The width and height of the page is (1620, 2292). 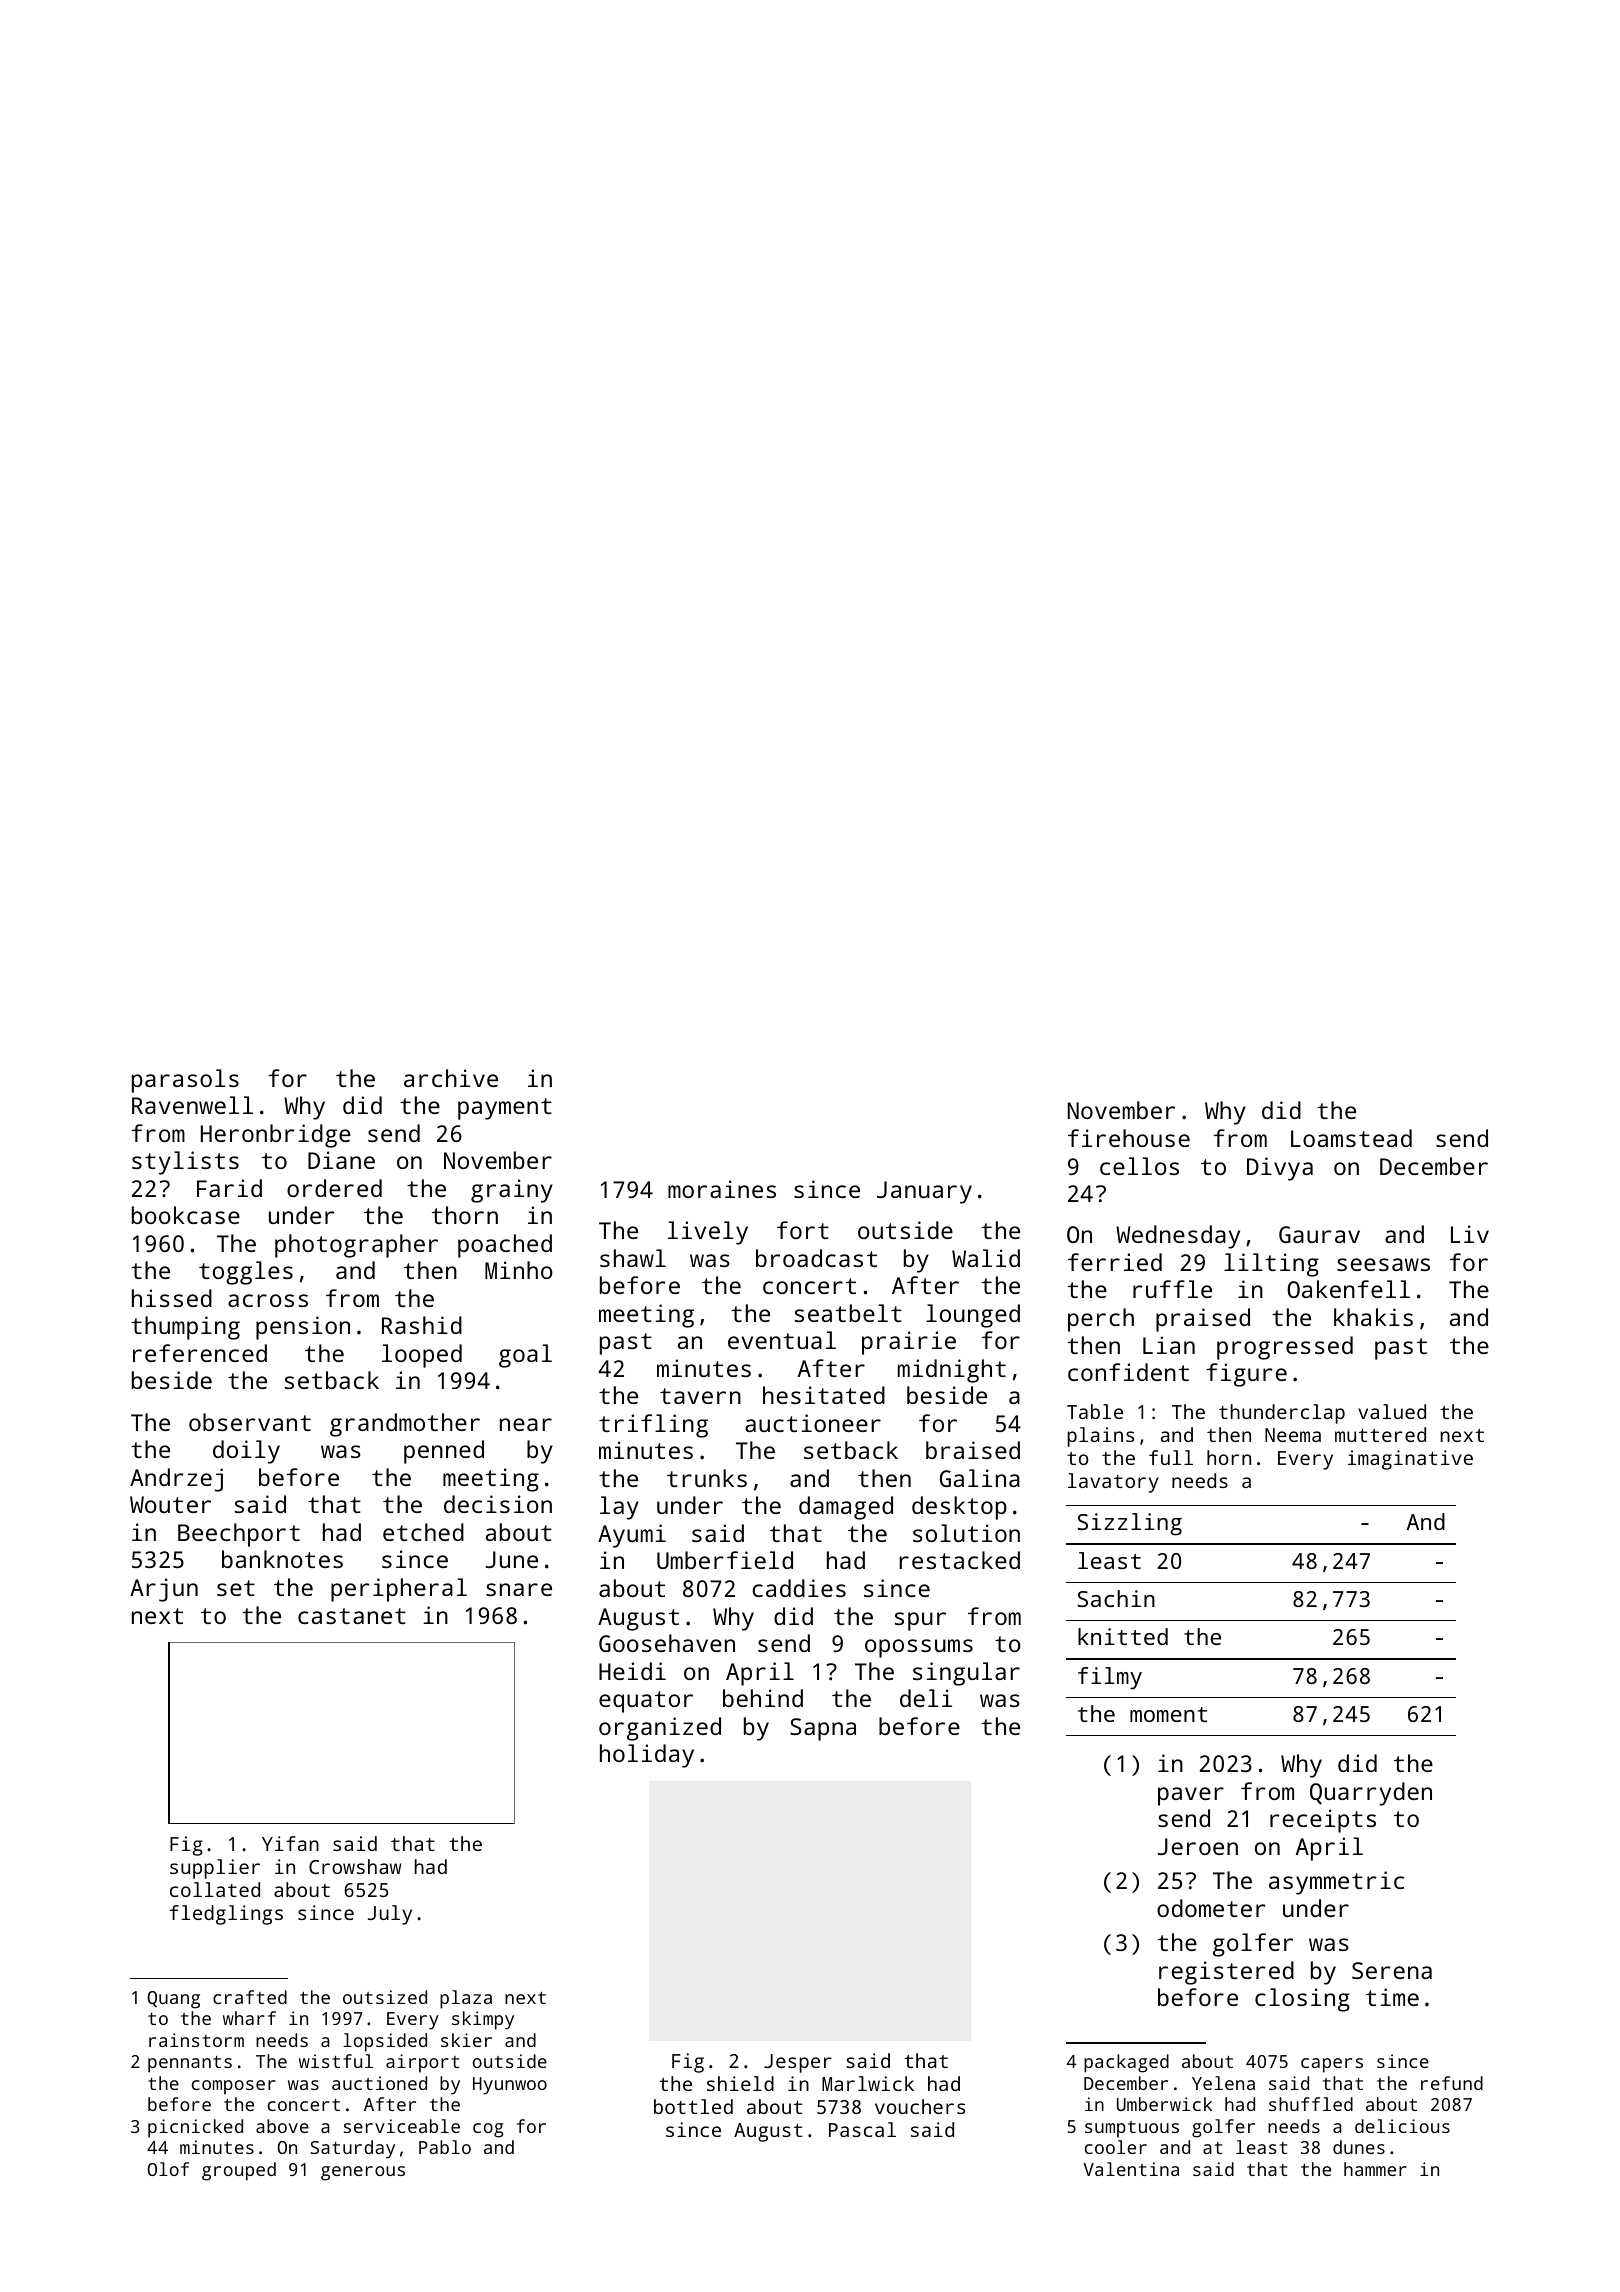 I want to click on Minho, so click(x=519, y=1270).
